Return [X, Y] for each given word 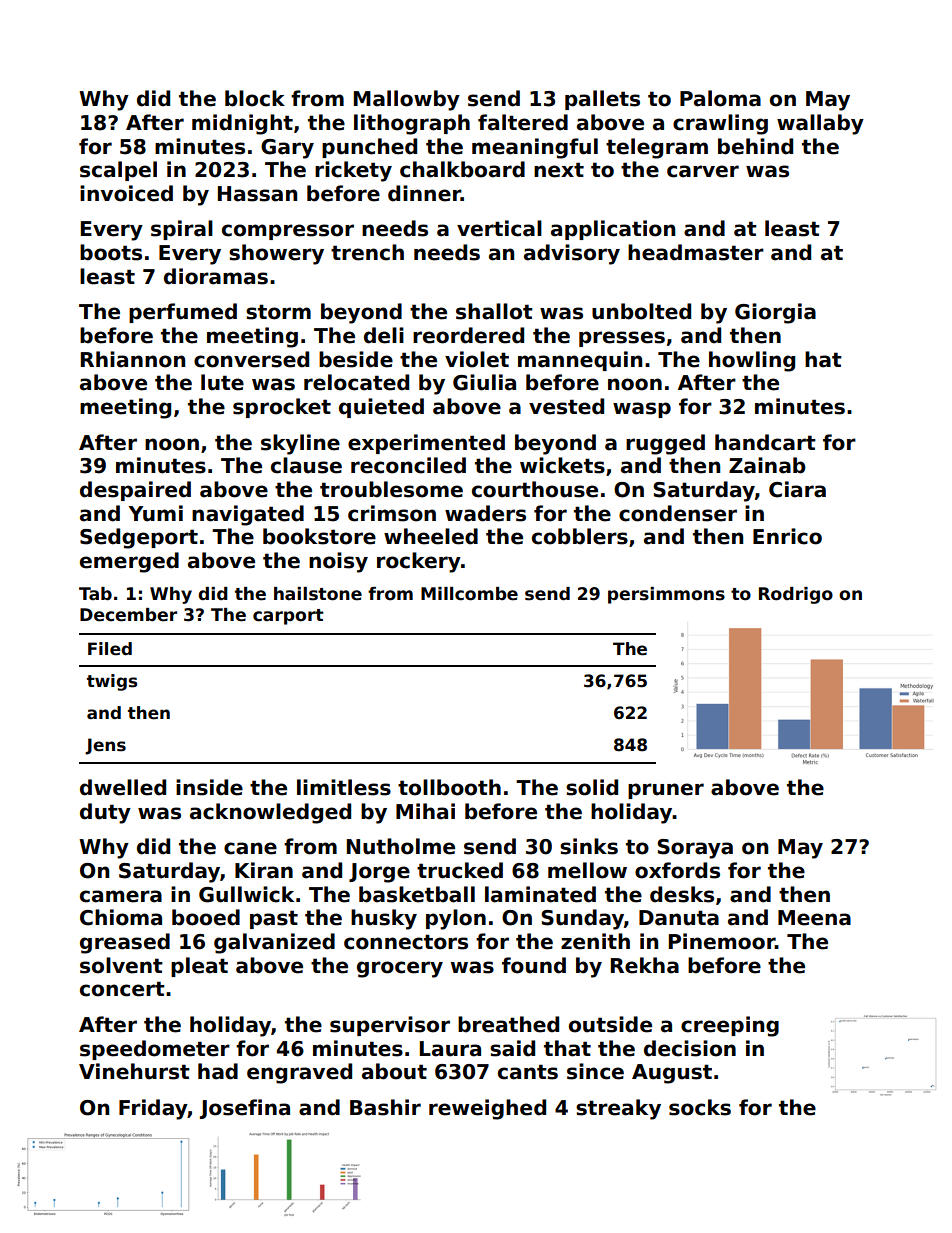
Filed [110, 649]
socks [700, 1107]
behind [755, 146]
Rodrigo [796, 595]
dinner [424, 193]
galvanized [274, 943]
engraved [299, 1073]
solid [592, 787]
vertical [499, 228]
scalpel [118, 171]
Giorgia [775, 313]
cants [528, 1072]
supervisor [390, 1026]
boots [111, 252]
